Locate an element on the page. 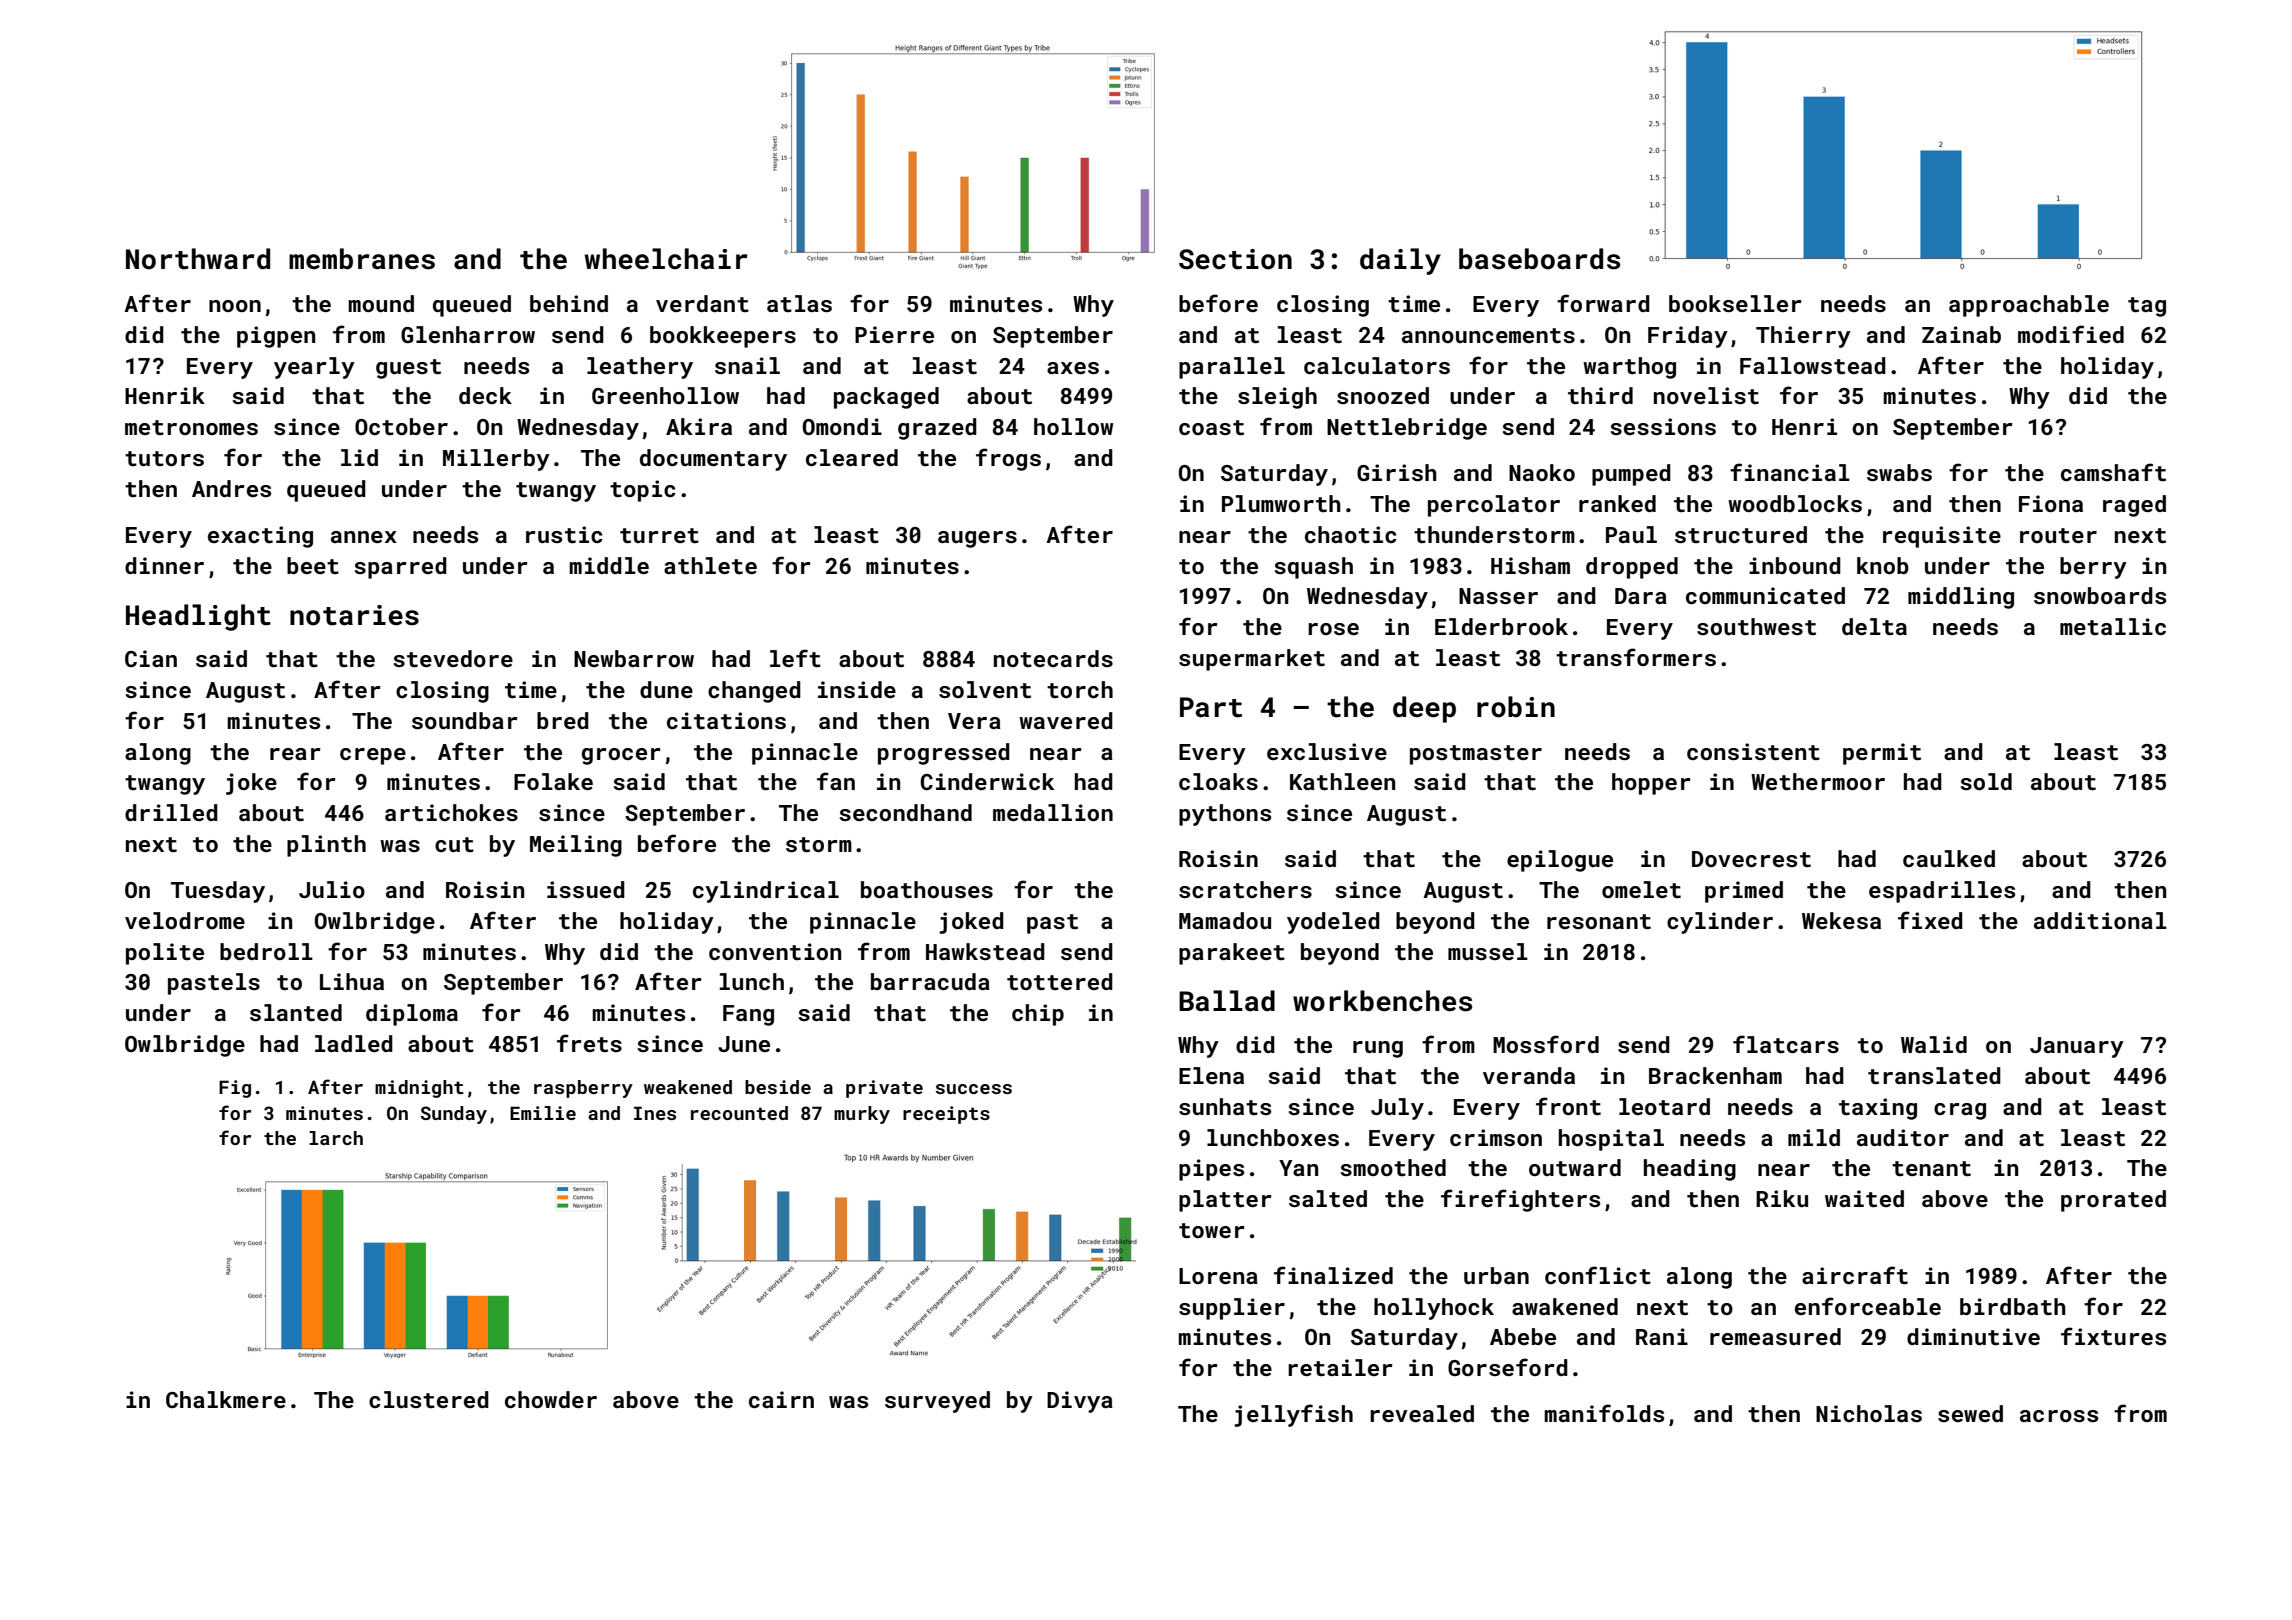  metallic is located at coordinates (2113, 626).
